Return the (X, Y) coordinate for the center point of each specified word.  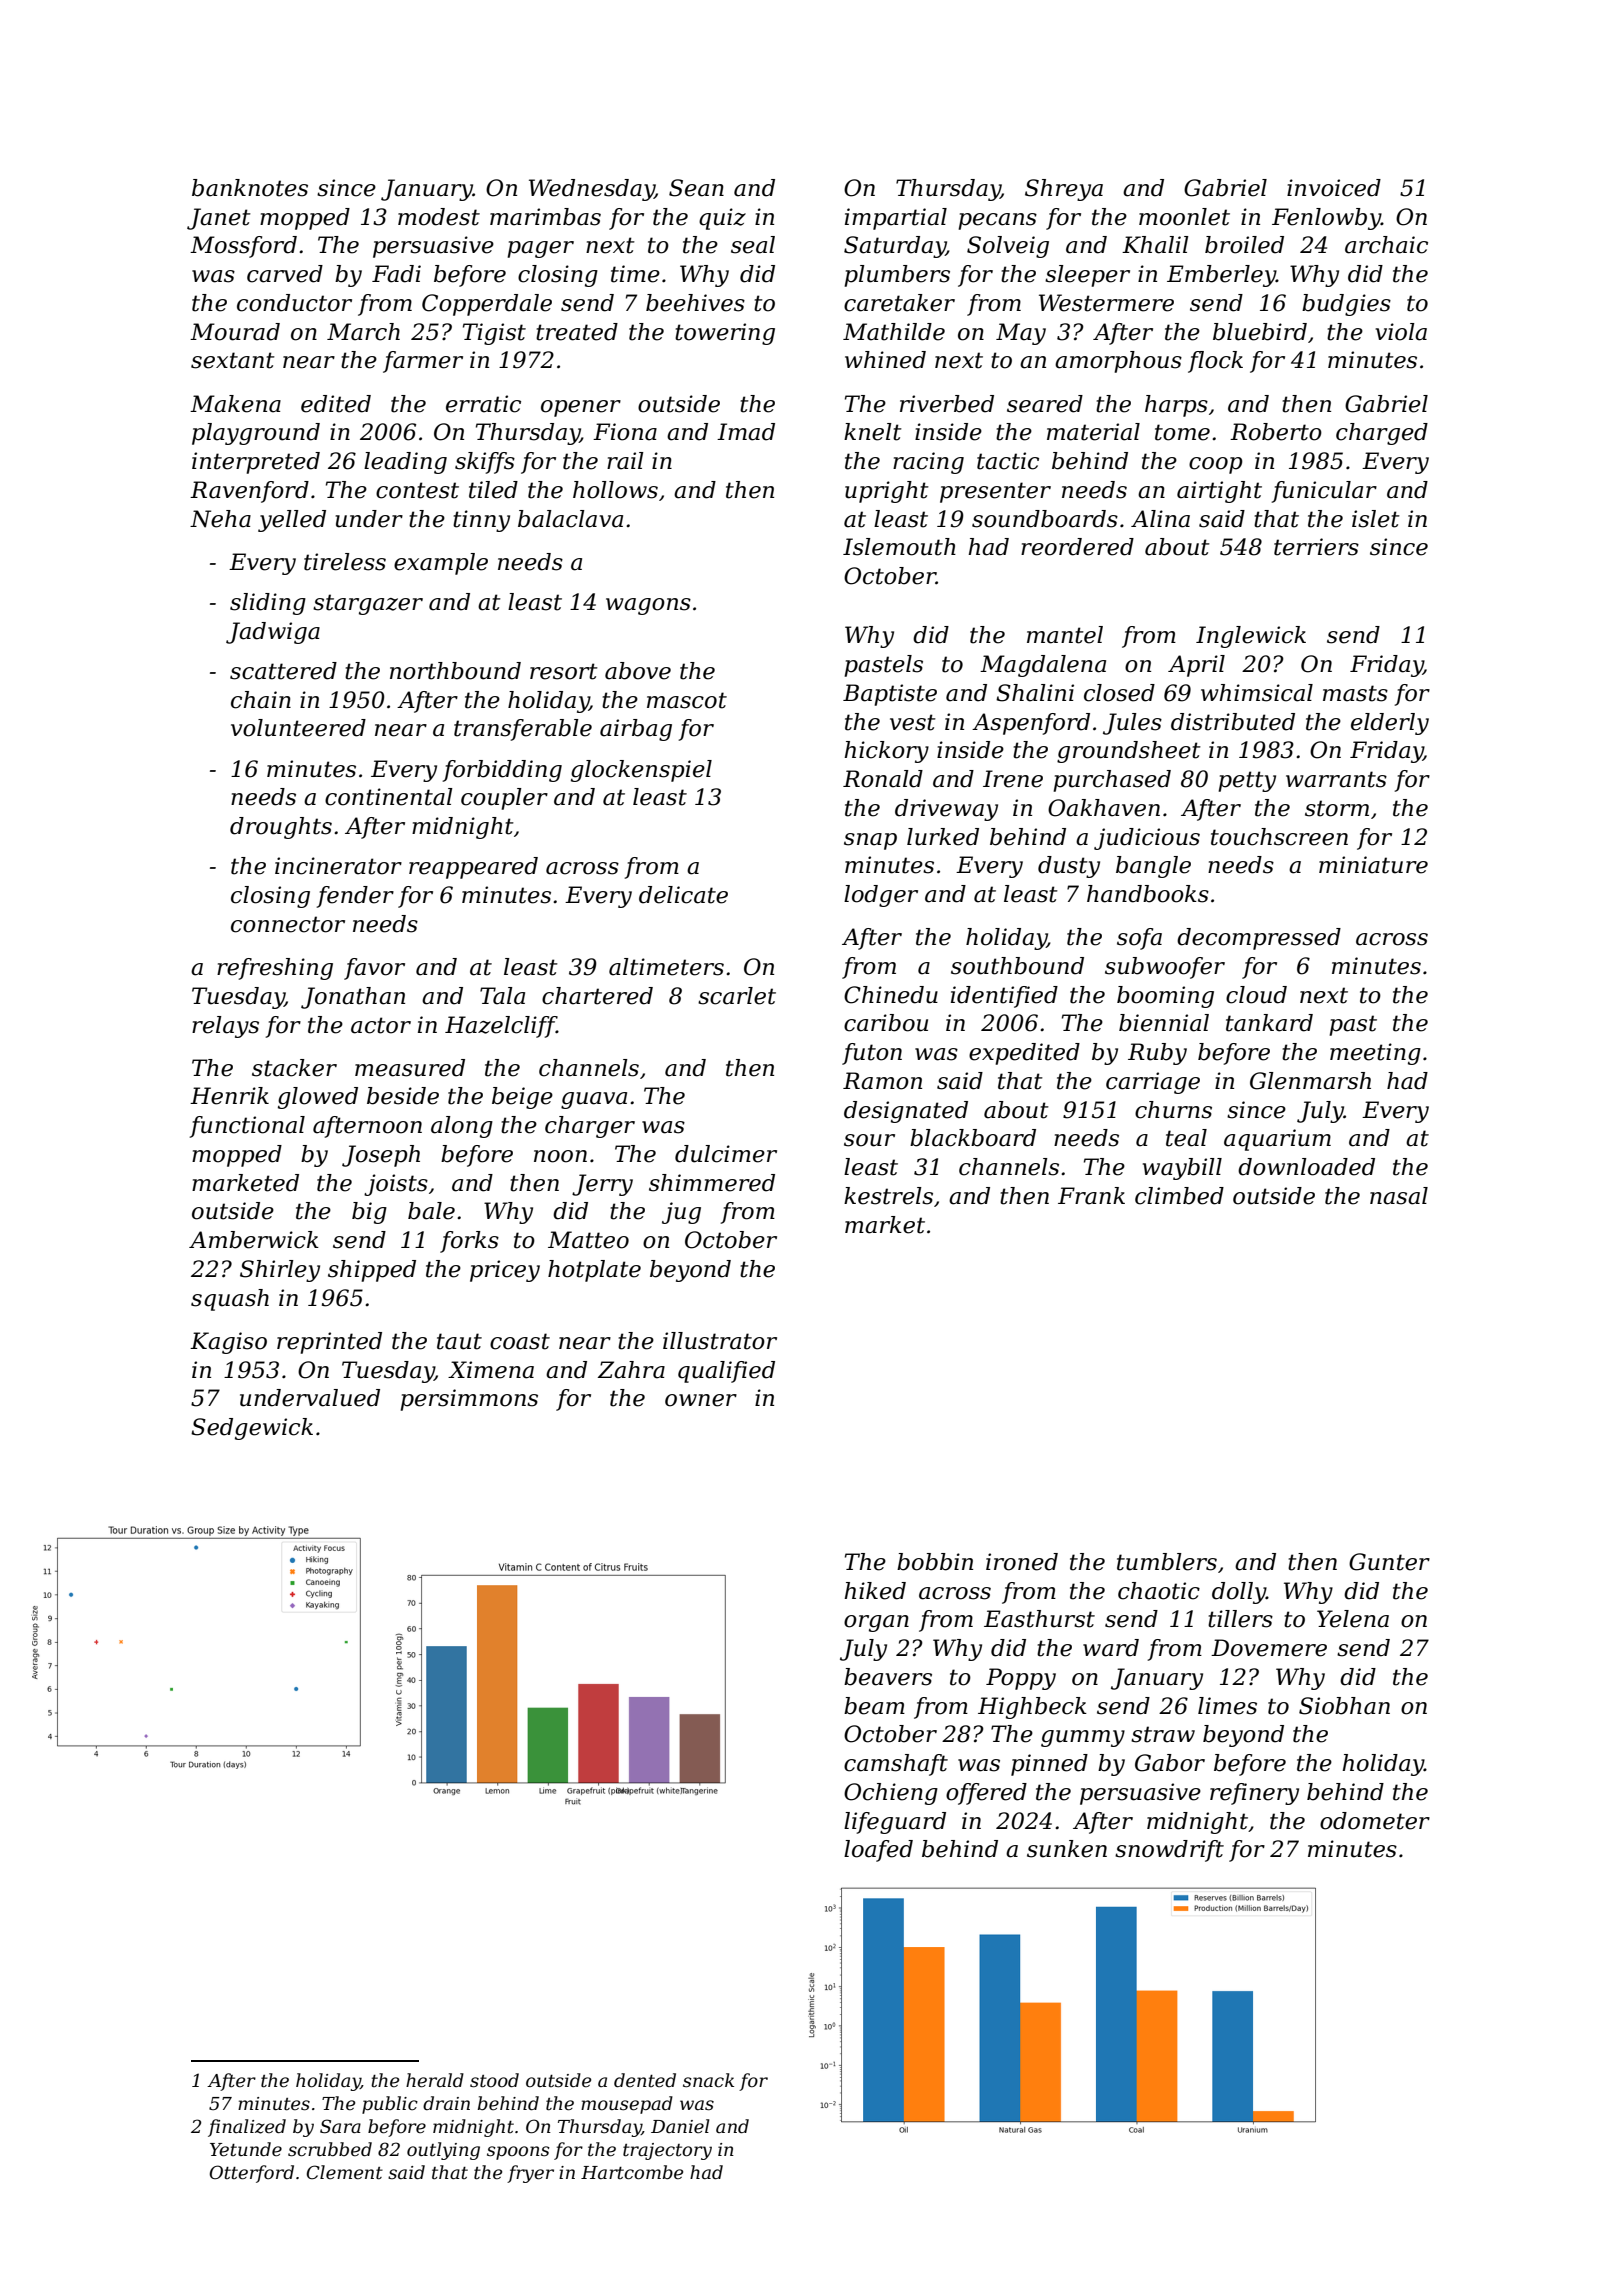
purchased (1112, 781)
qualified (726, 1372)
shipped (372, 1271)
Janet (219, 219)
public (390, 2105)
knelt (873, 432)
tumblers (1167, 1562)
